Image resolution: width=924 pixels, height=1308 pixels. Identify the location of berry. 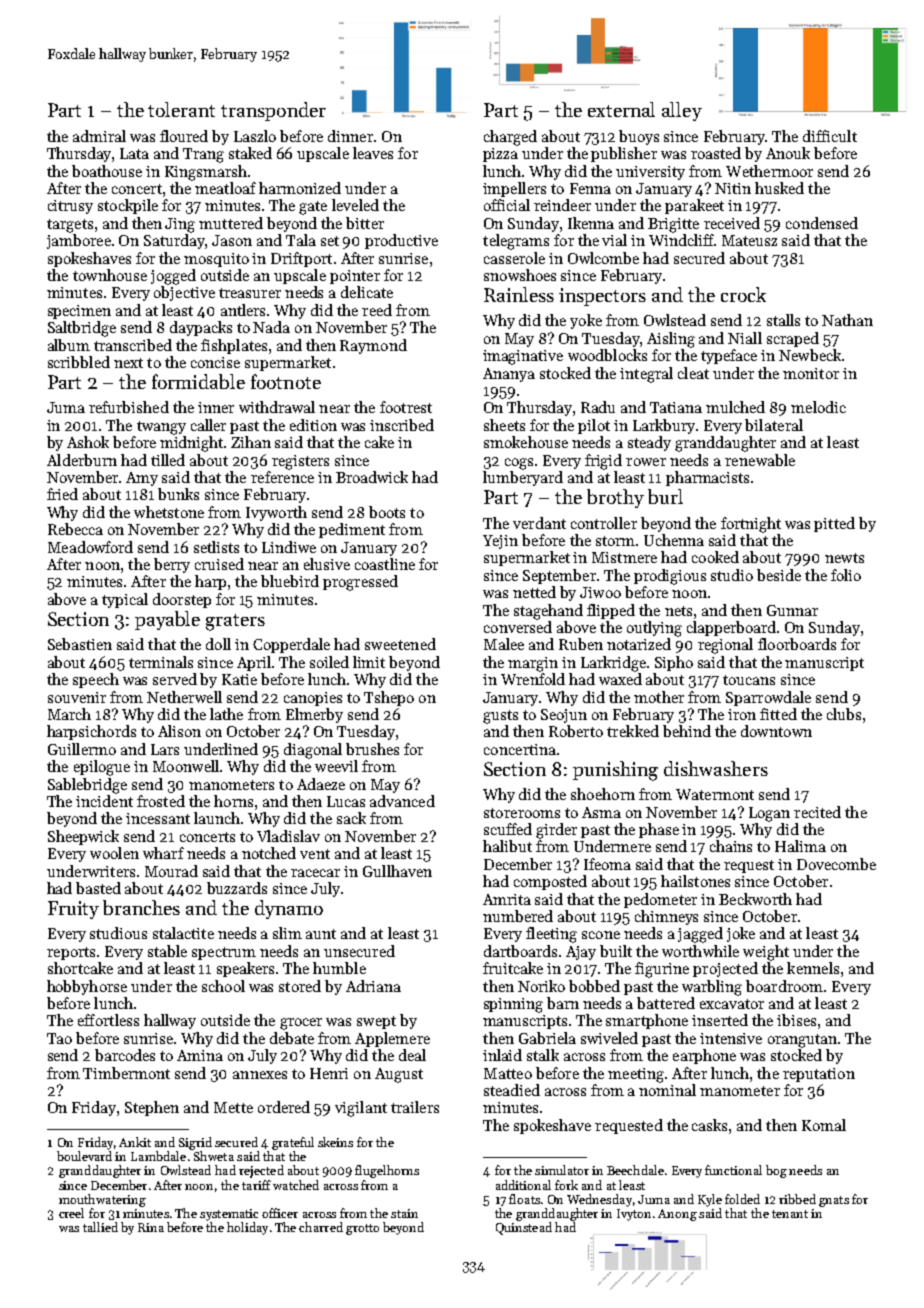
(172, 565).
